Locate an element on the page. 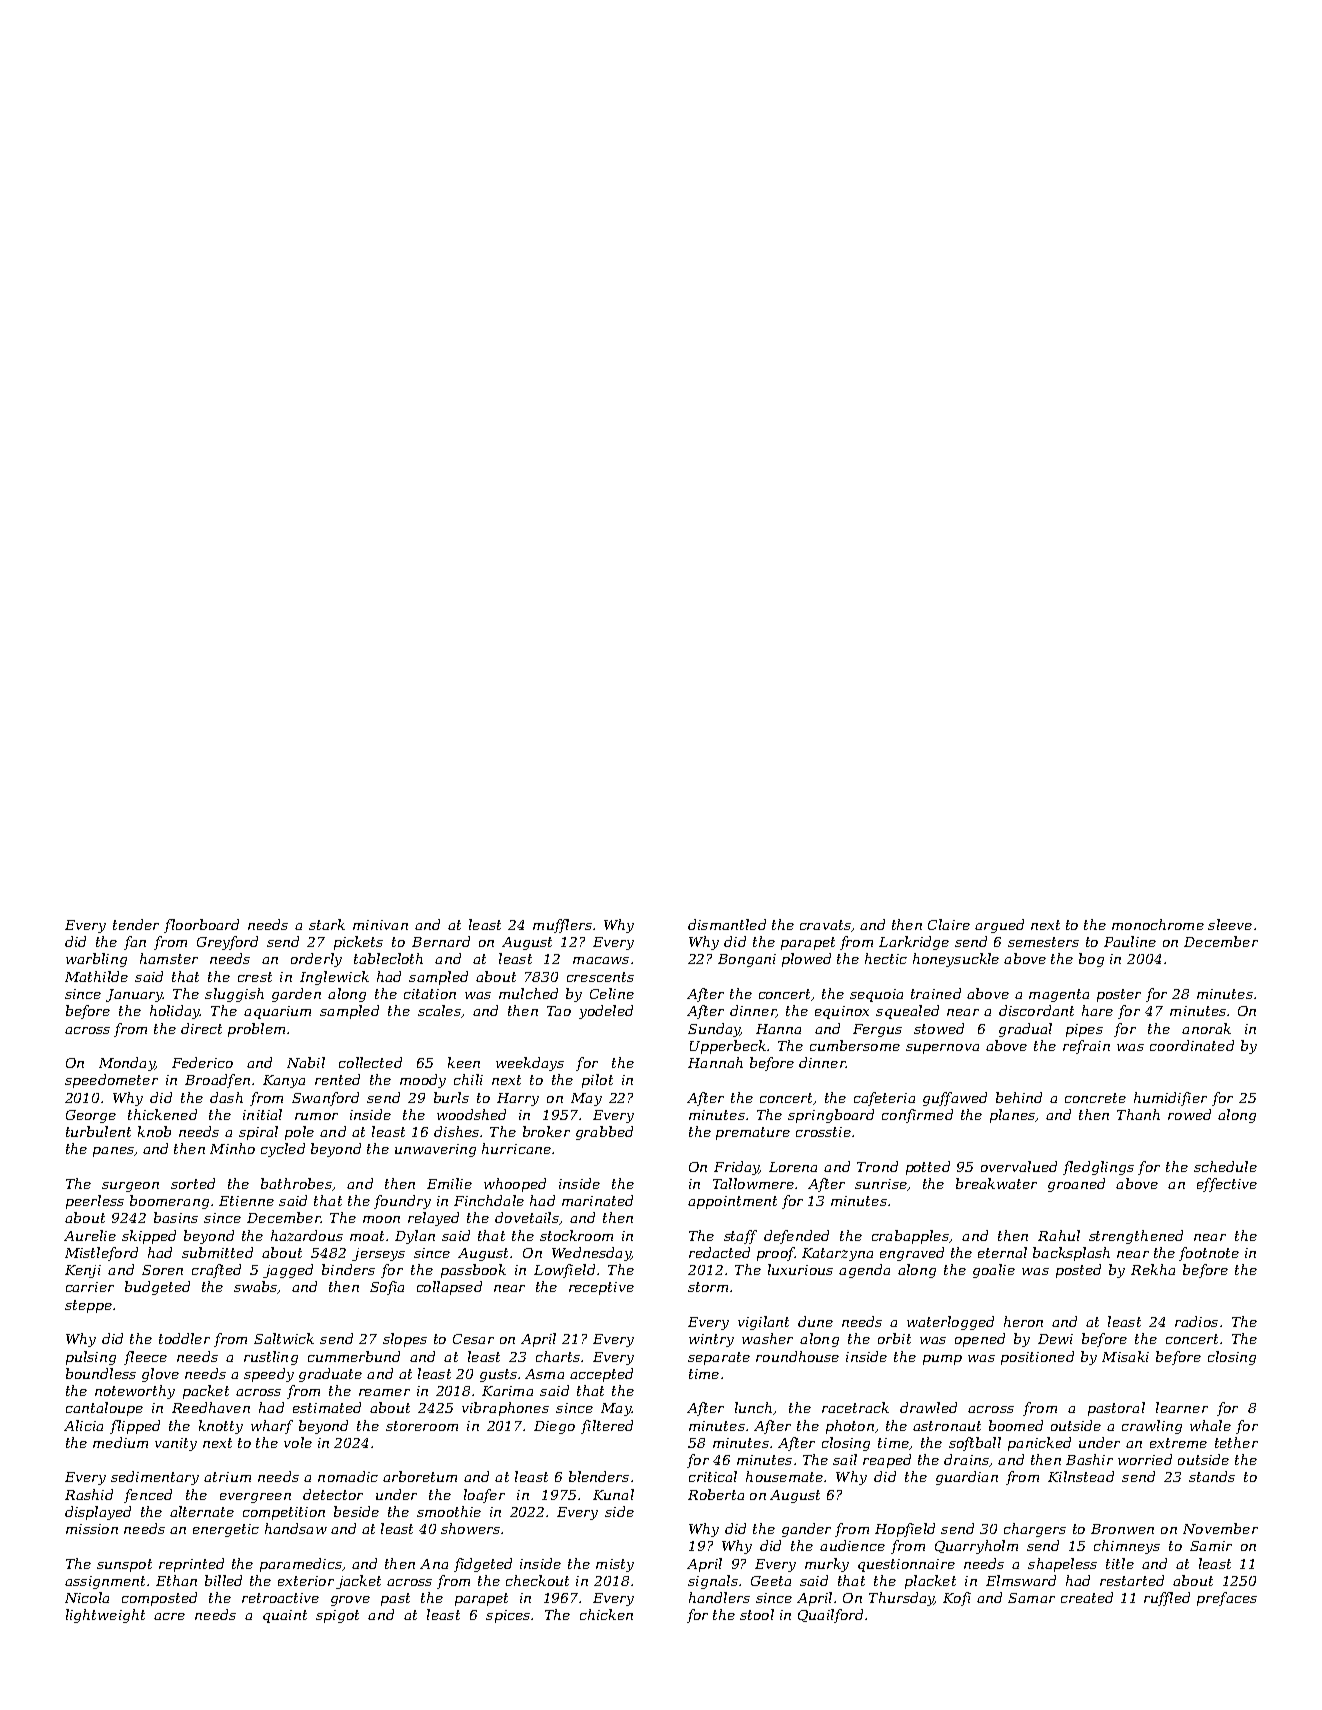  footnote is located at coordinates (1209, 1254).
